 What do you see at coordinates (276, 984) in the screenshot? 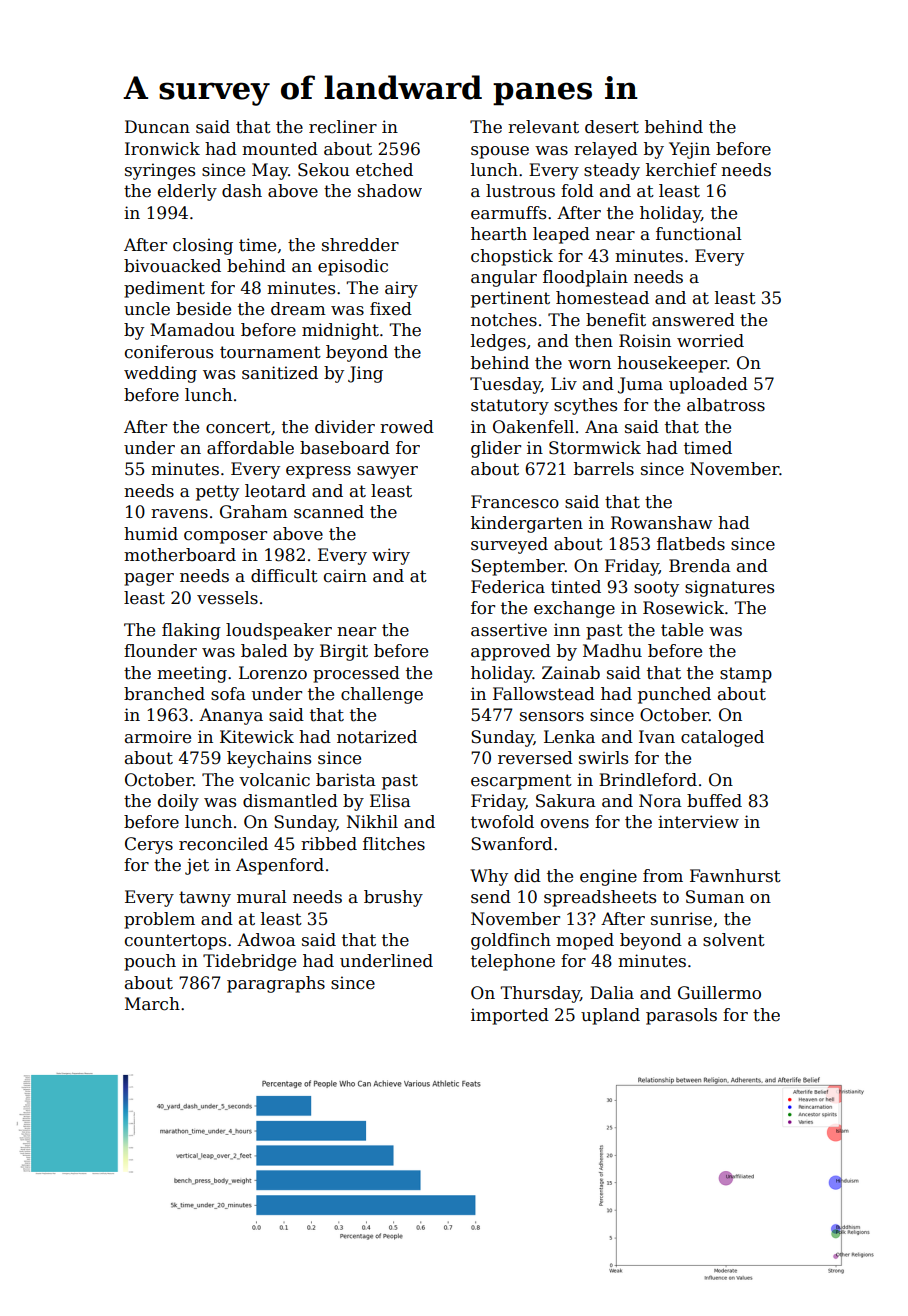
I see `paragraphs` at bounding box center [276, 984].
